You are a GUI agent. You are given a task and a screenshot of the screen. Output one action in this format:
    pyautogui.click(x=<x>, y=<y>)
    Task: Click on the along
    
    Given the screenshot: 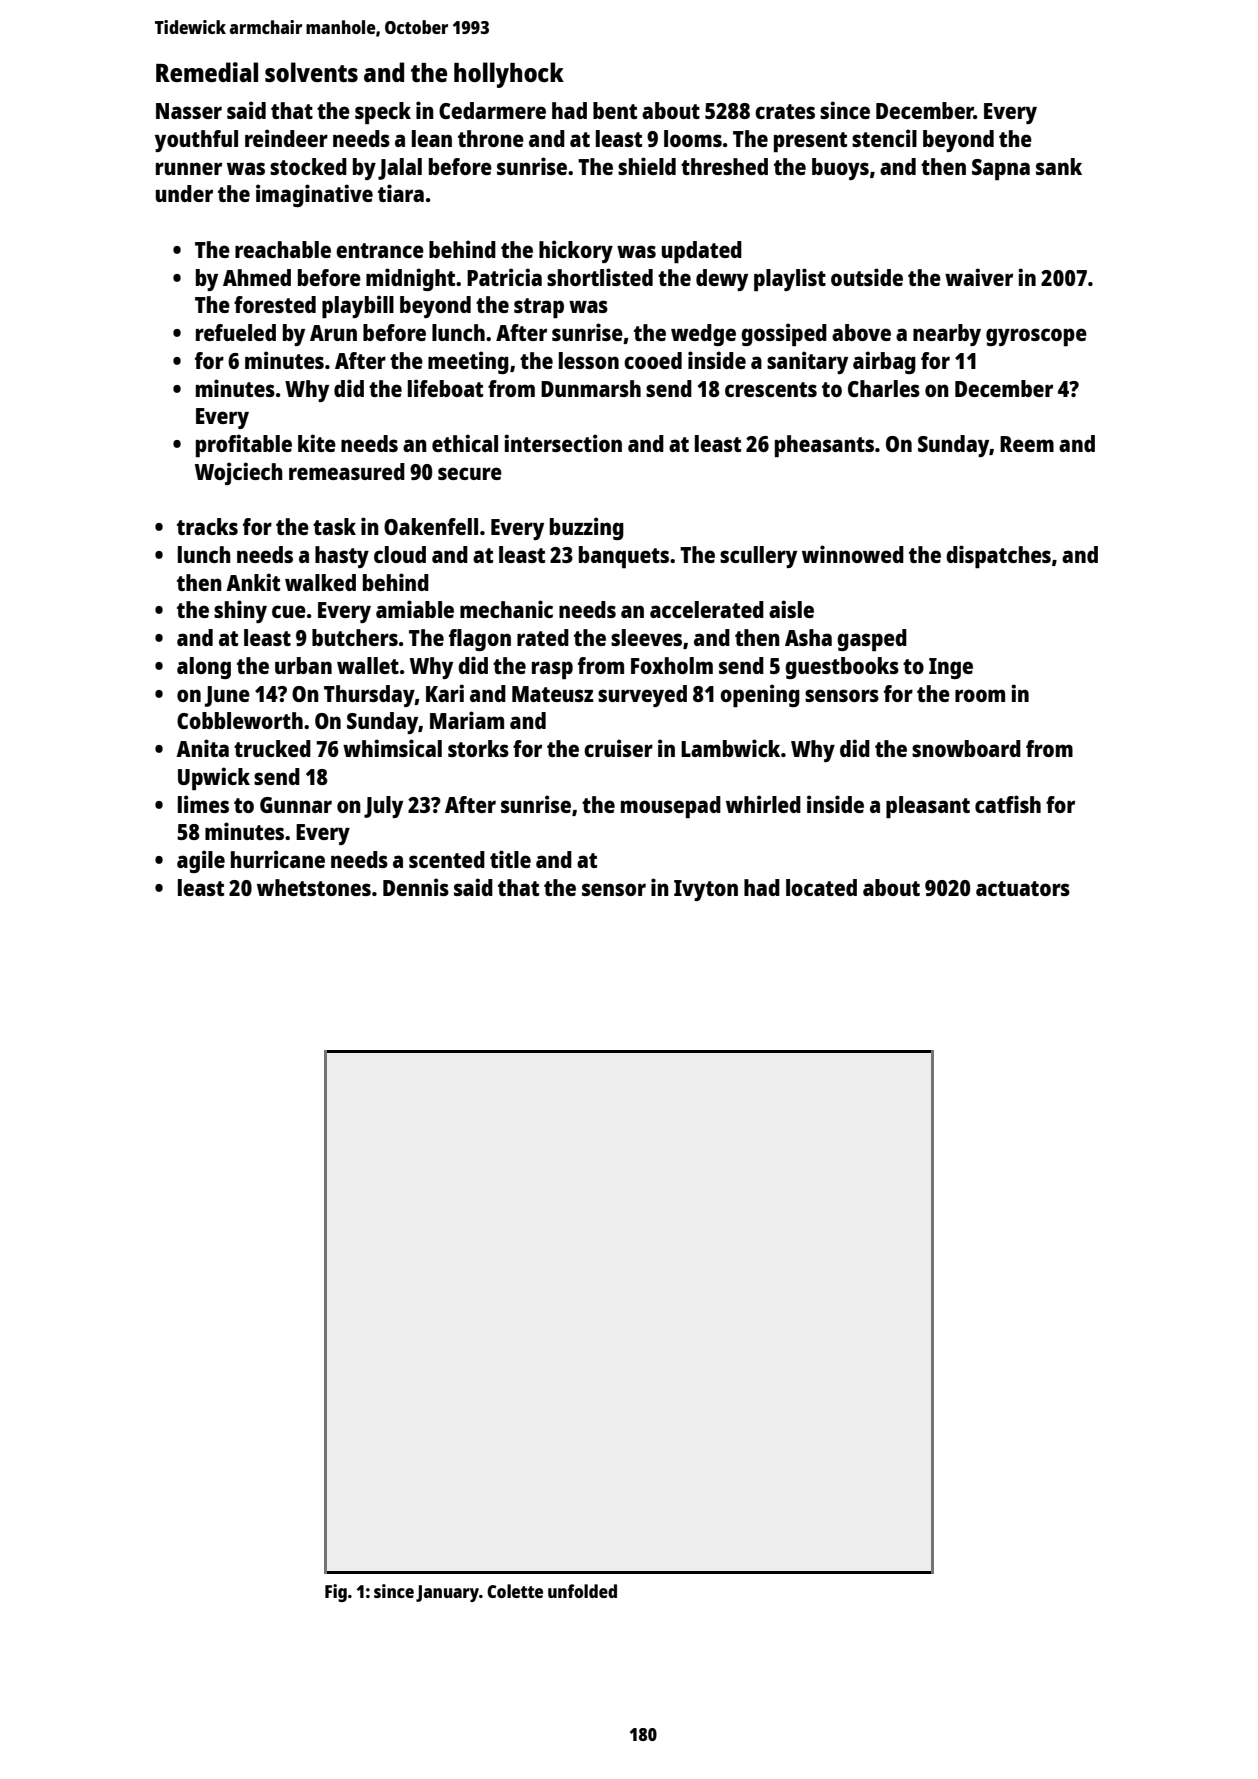 What is the action you would take?
    pyautogui.click(x=204, y=668)
